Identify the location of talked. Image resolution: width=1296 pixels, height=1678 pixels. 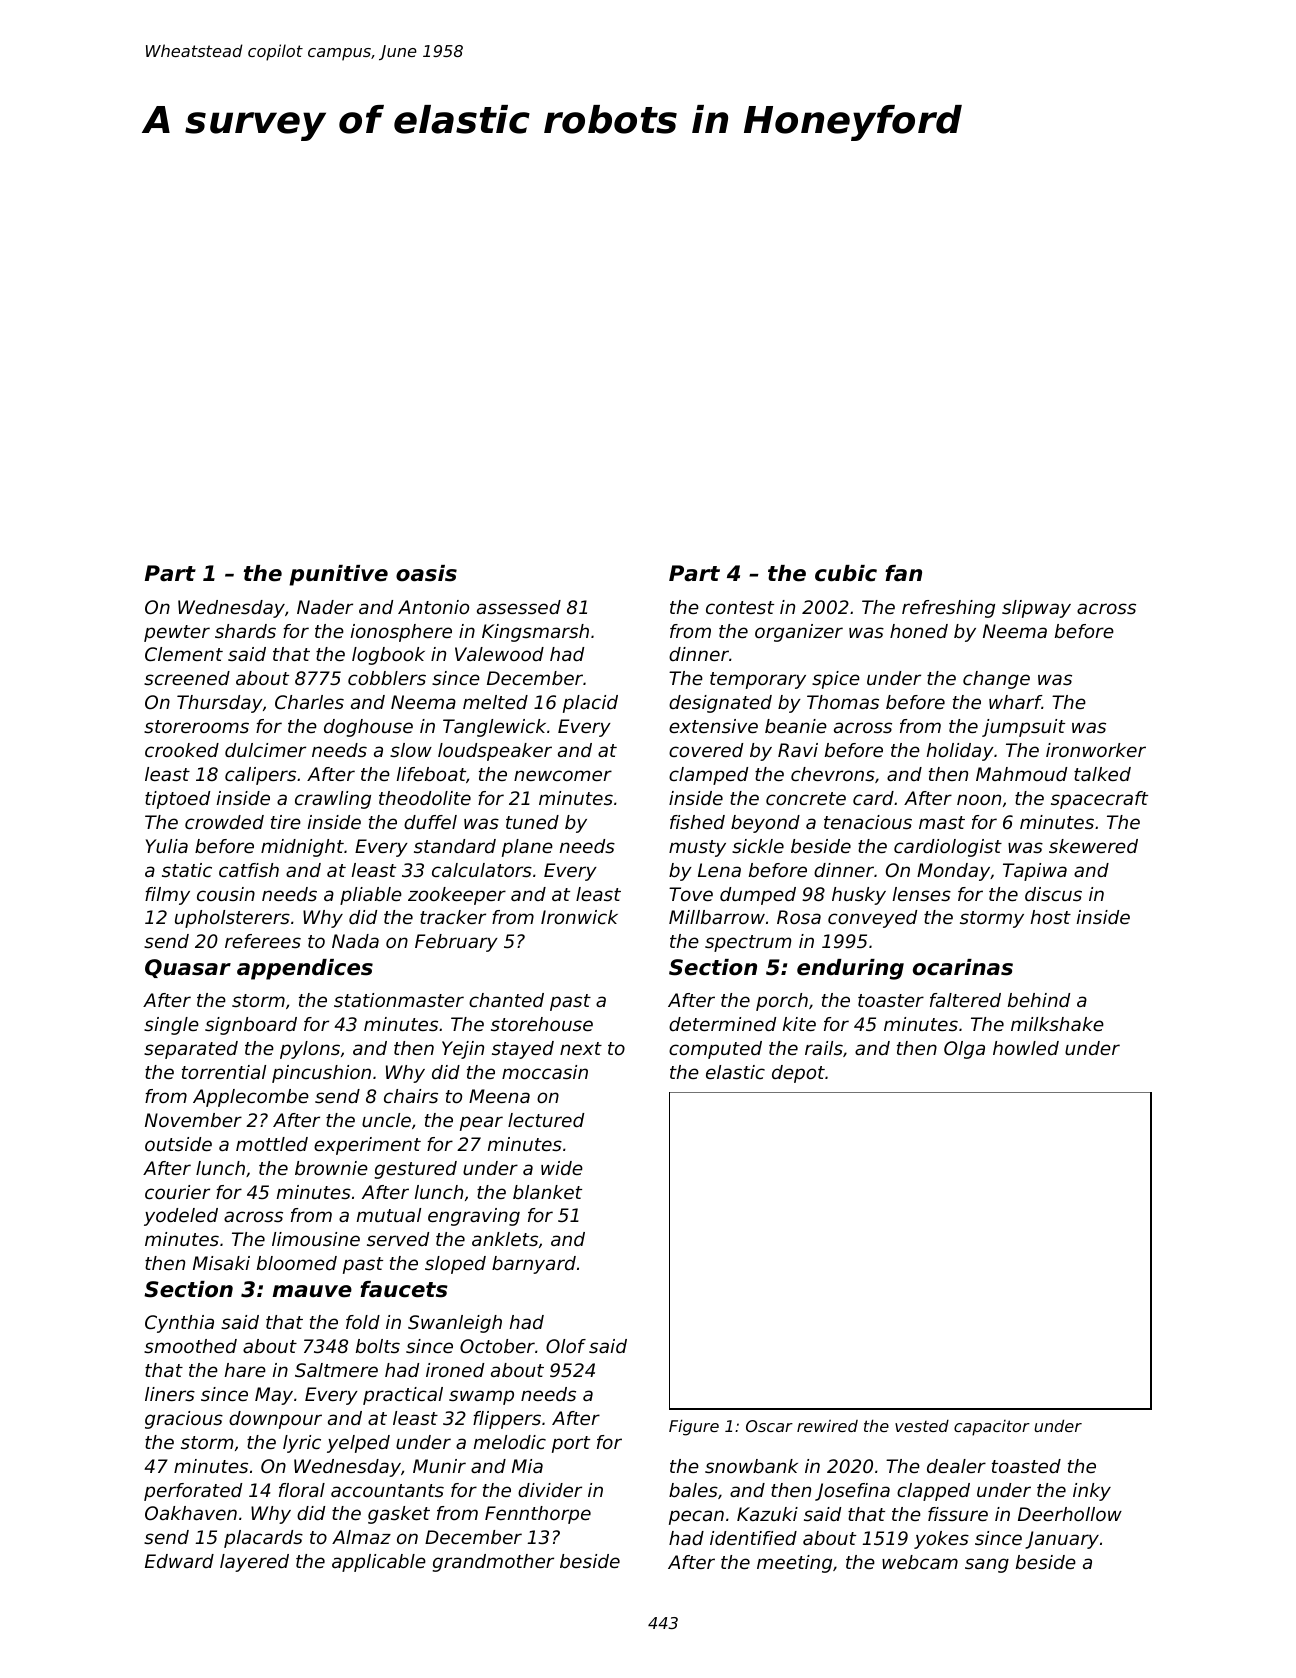
(1102, 774).
